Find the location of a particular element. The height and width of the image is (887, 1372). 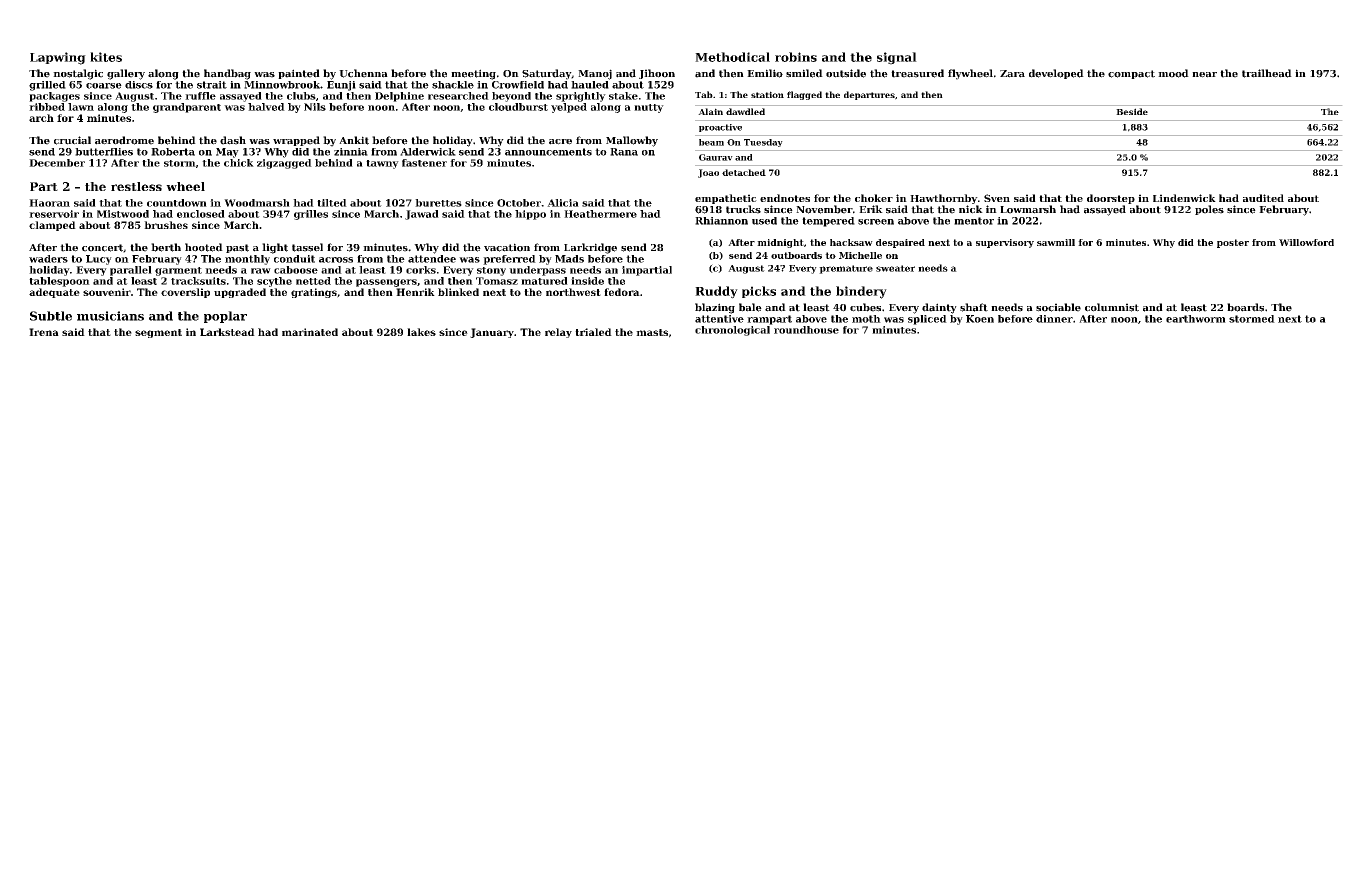

trialed is located at coordinates (593, 332).
